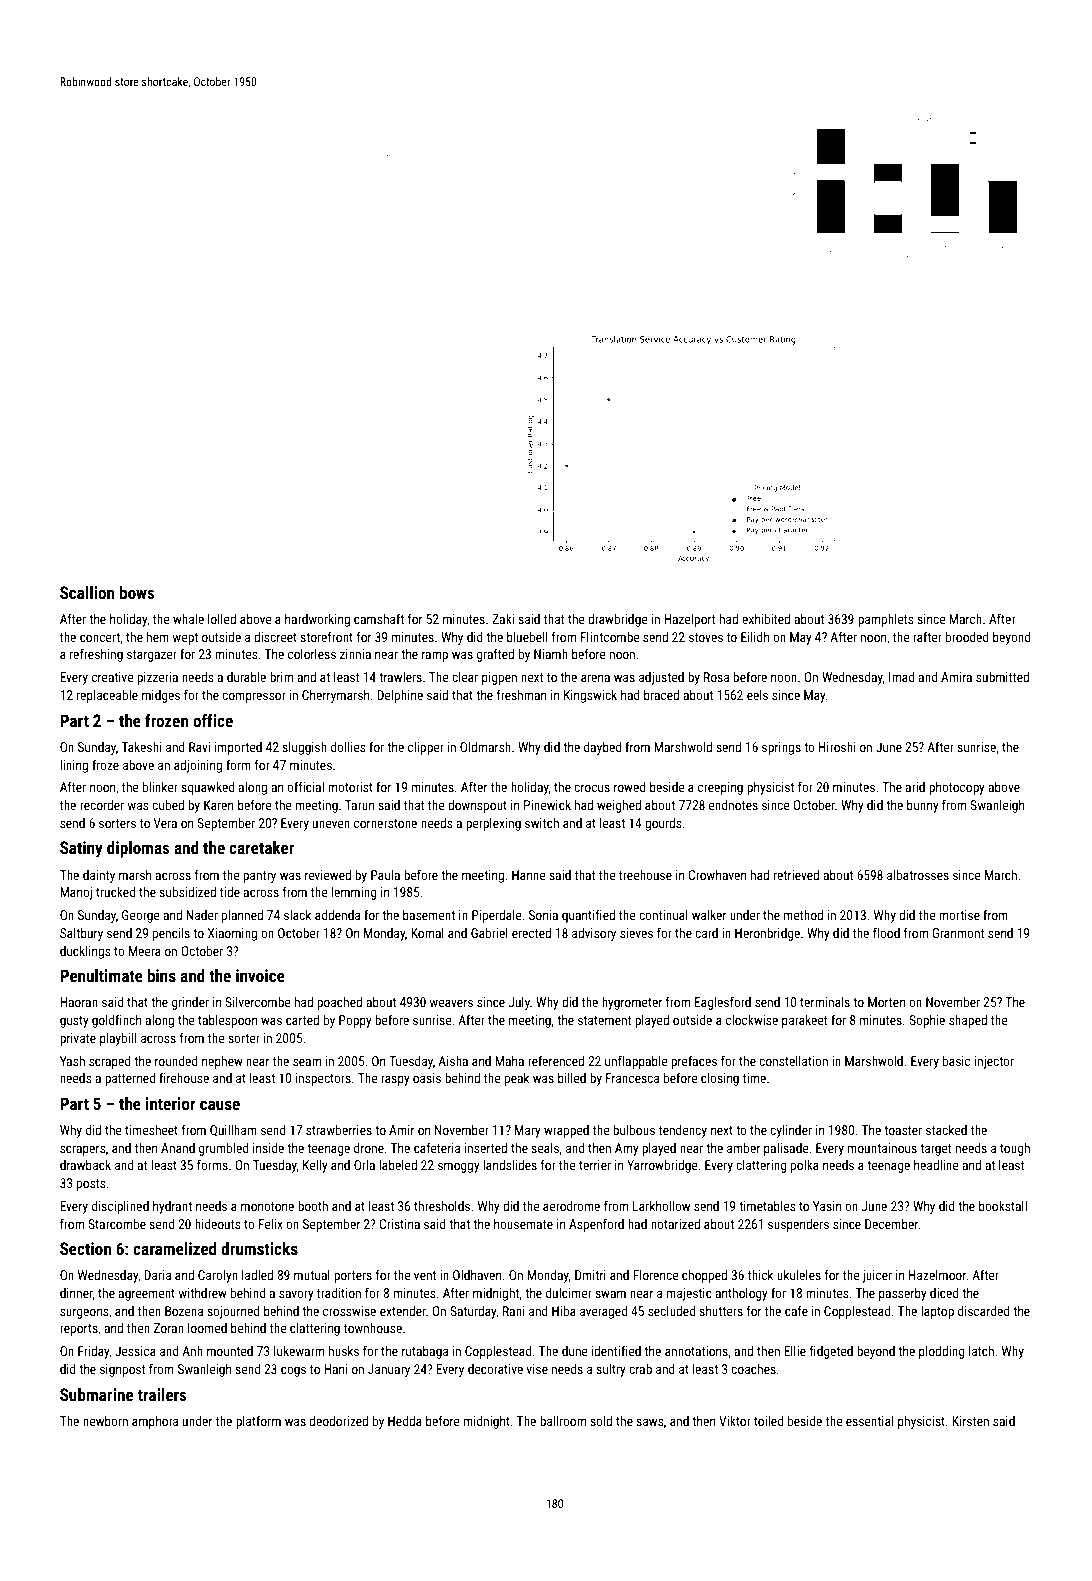  Describe the element at coordinates (293, 1371) in the document. I see `cogs` at that location.
